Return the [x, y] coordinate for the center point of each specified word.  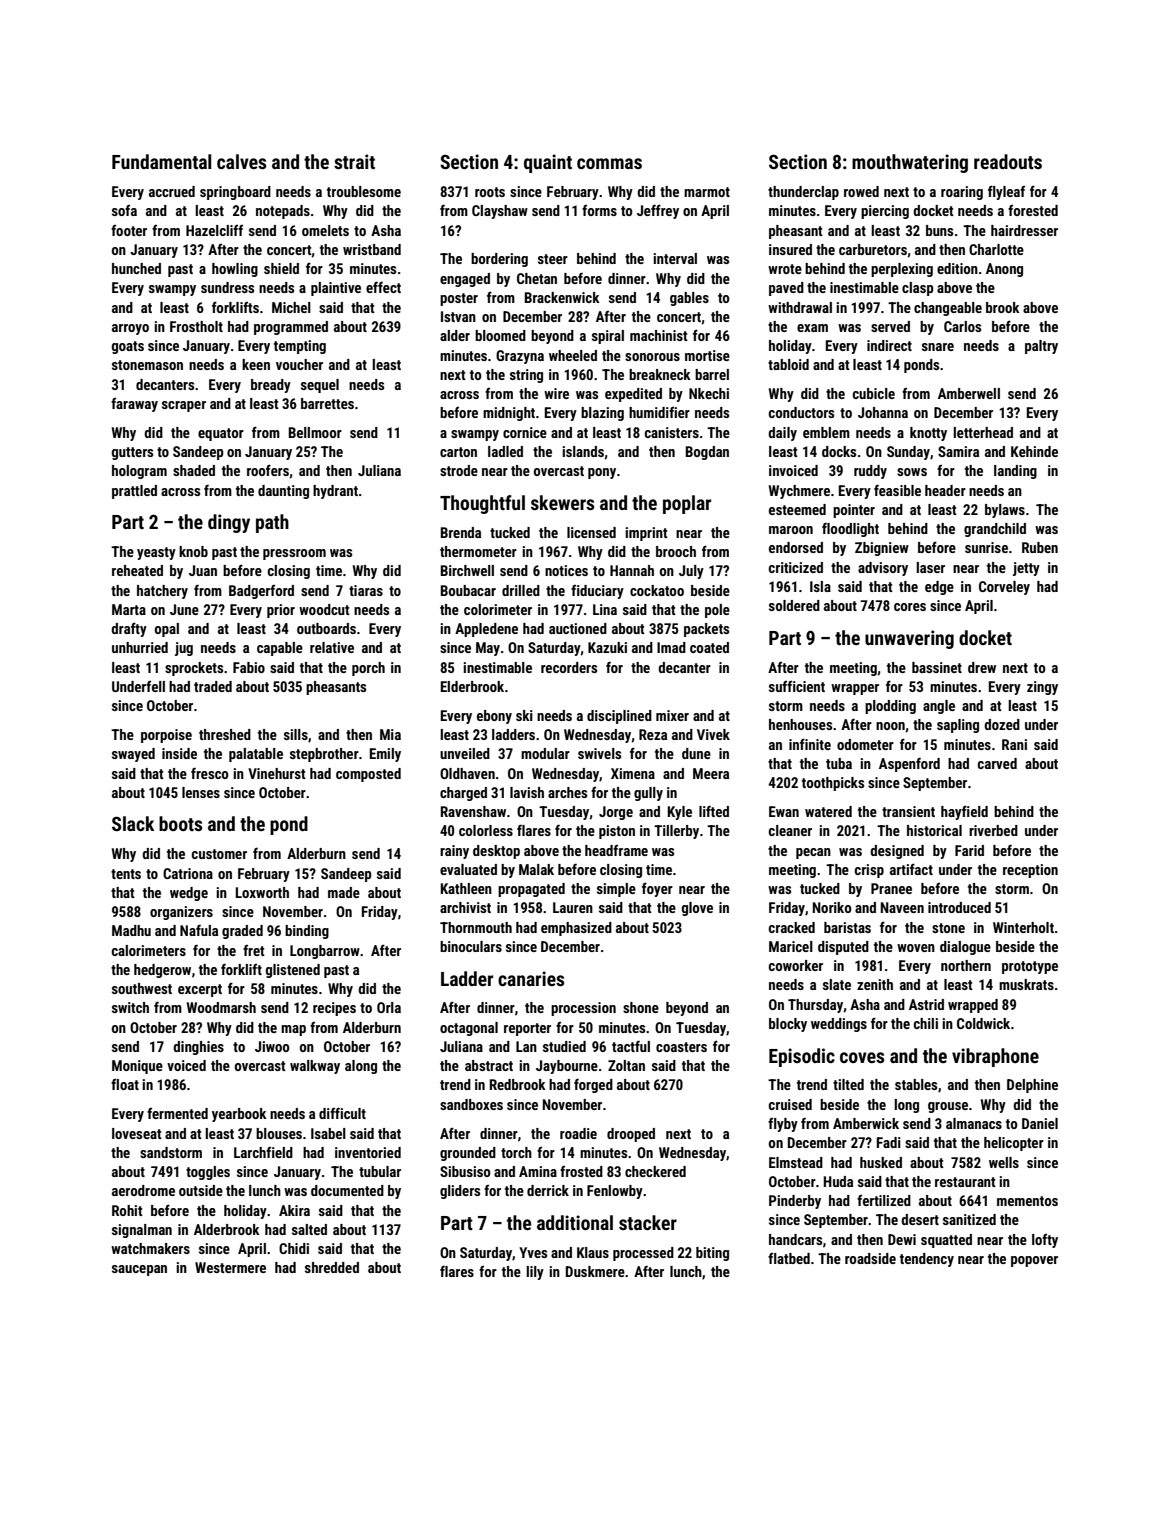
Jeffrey [658, 211]
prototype [1030, 967]
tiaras [366, 590]
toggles [208, 1173]
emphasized [576, 929]
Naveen [902, 907]
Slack [133, 823]
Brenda [461, 532]
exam [812, 328]
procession [583, 1009]
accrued [172, 191]
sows [912, 472]
